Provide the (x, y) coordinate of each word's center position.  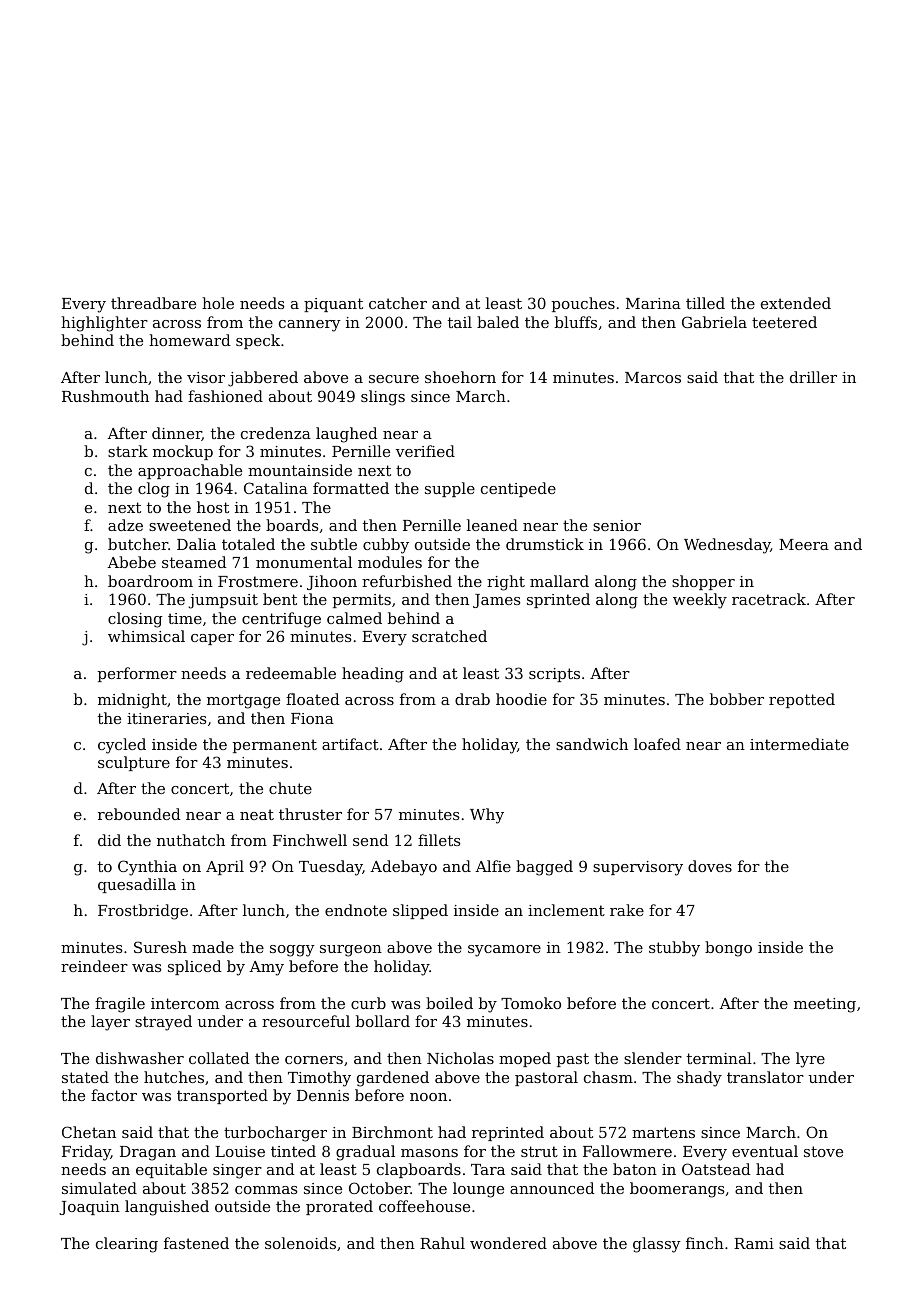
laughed (347, 435)
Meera (804, 544)
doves (710, 866)
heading (373, 675)
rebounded (139, 814)
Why (487, 816)
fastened (196, 1243)
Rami (754, 1243)
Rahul (442, 1243)
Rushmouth (105, 396)
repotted (802, 700)
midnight (132, 701)
